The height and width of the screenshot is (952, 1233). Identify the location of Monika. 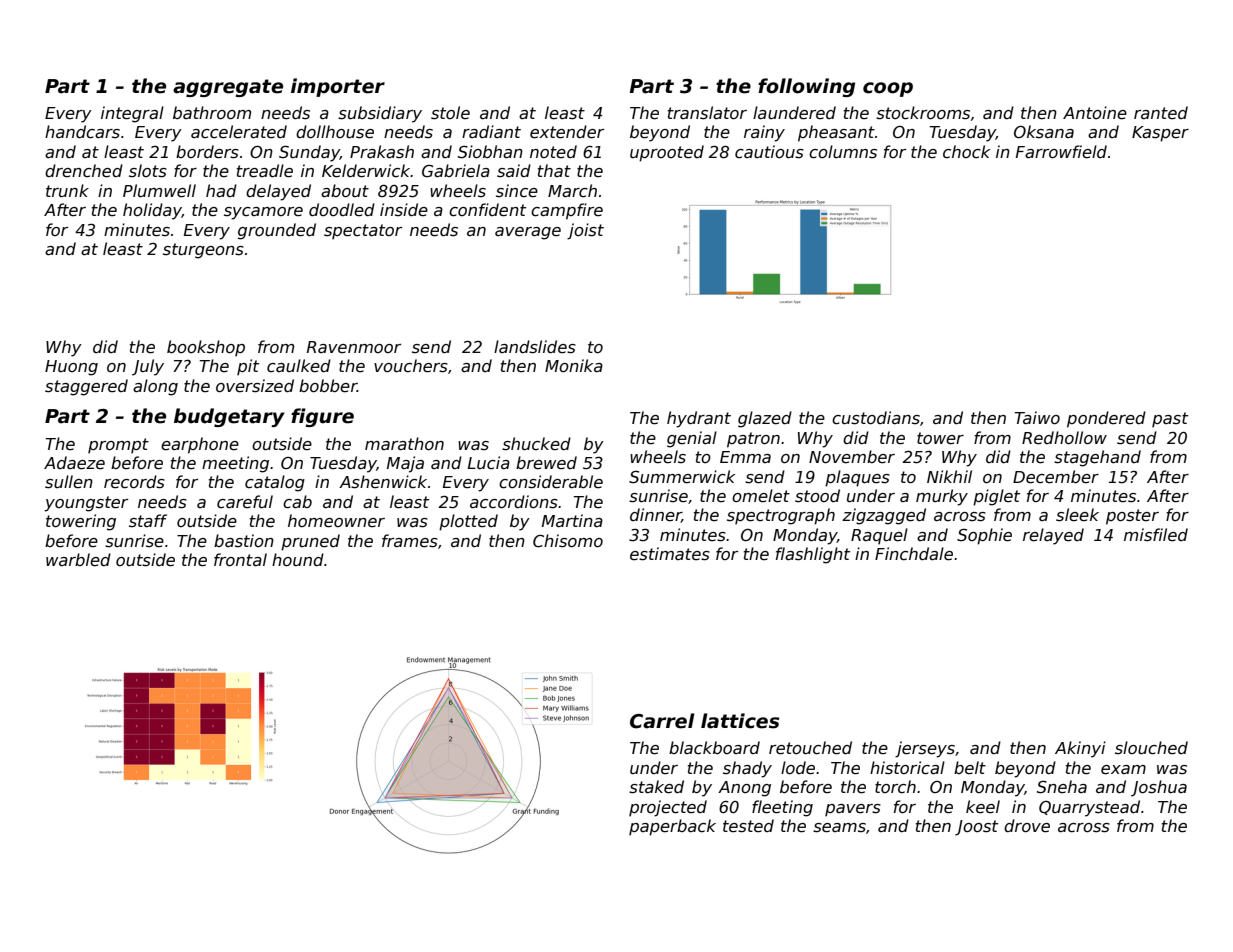
(574, 365).
